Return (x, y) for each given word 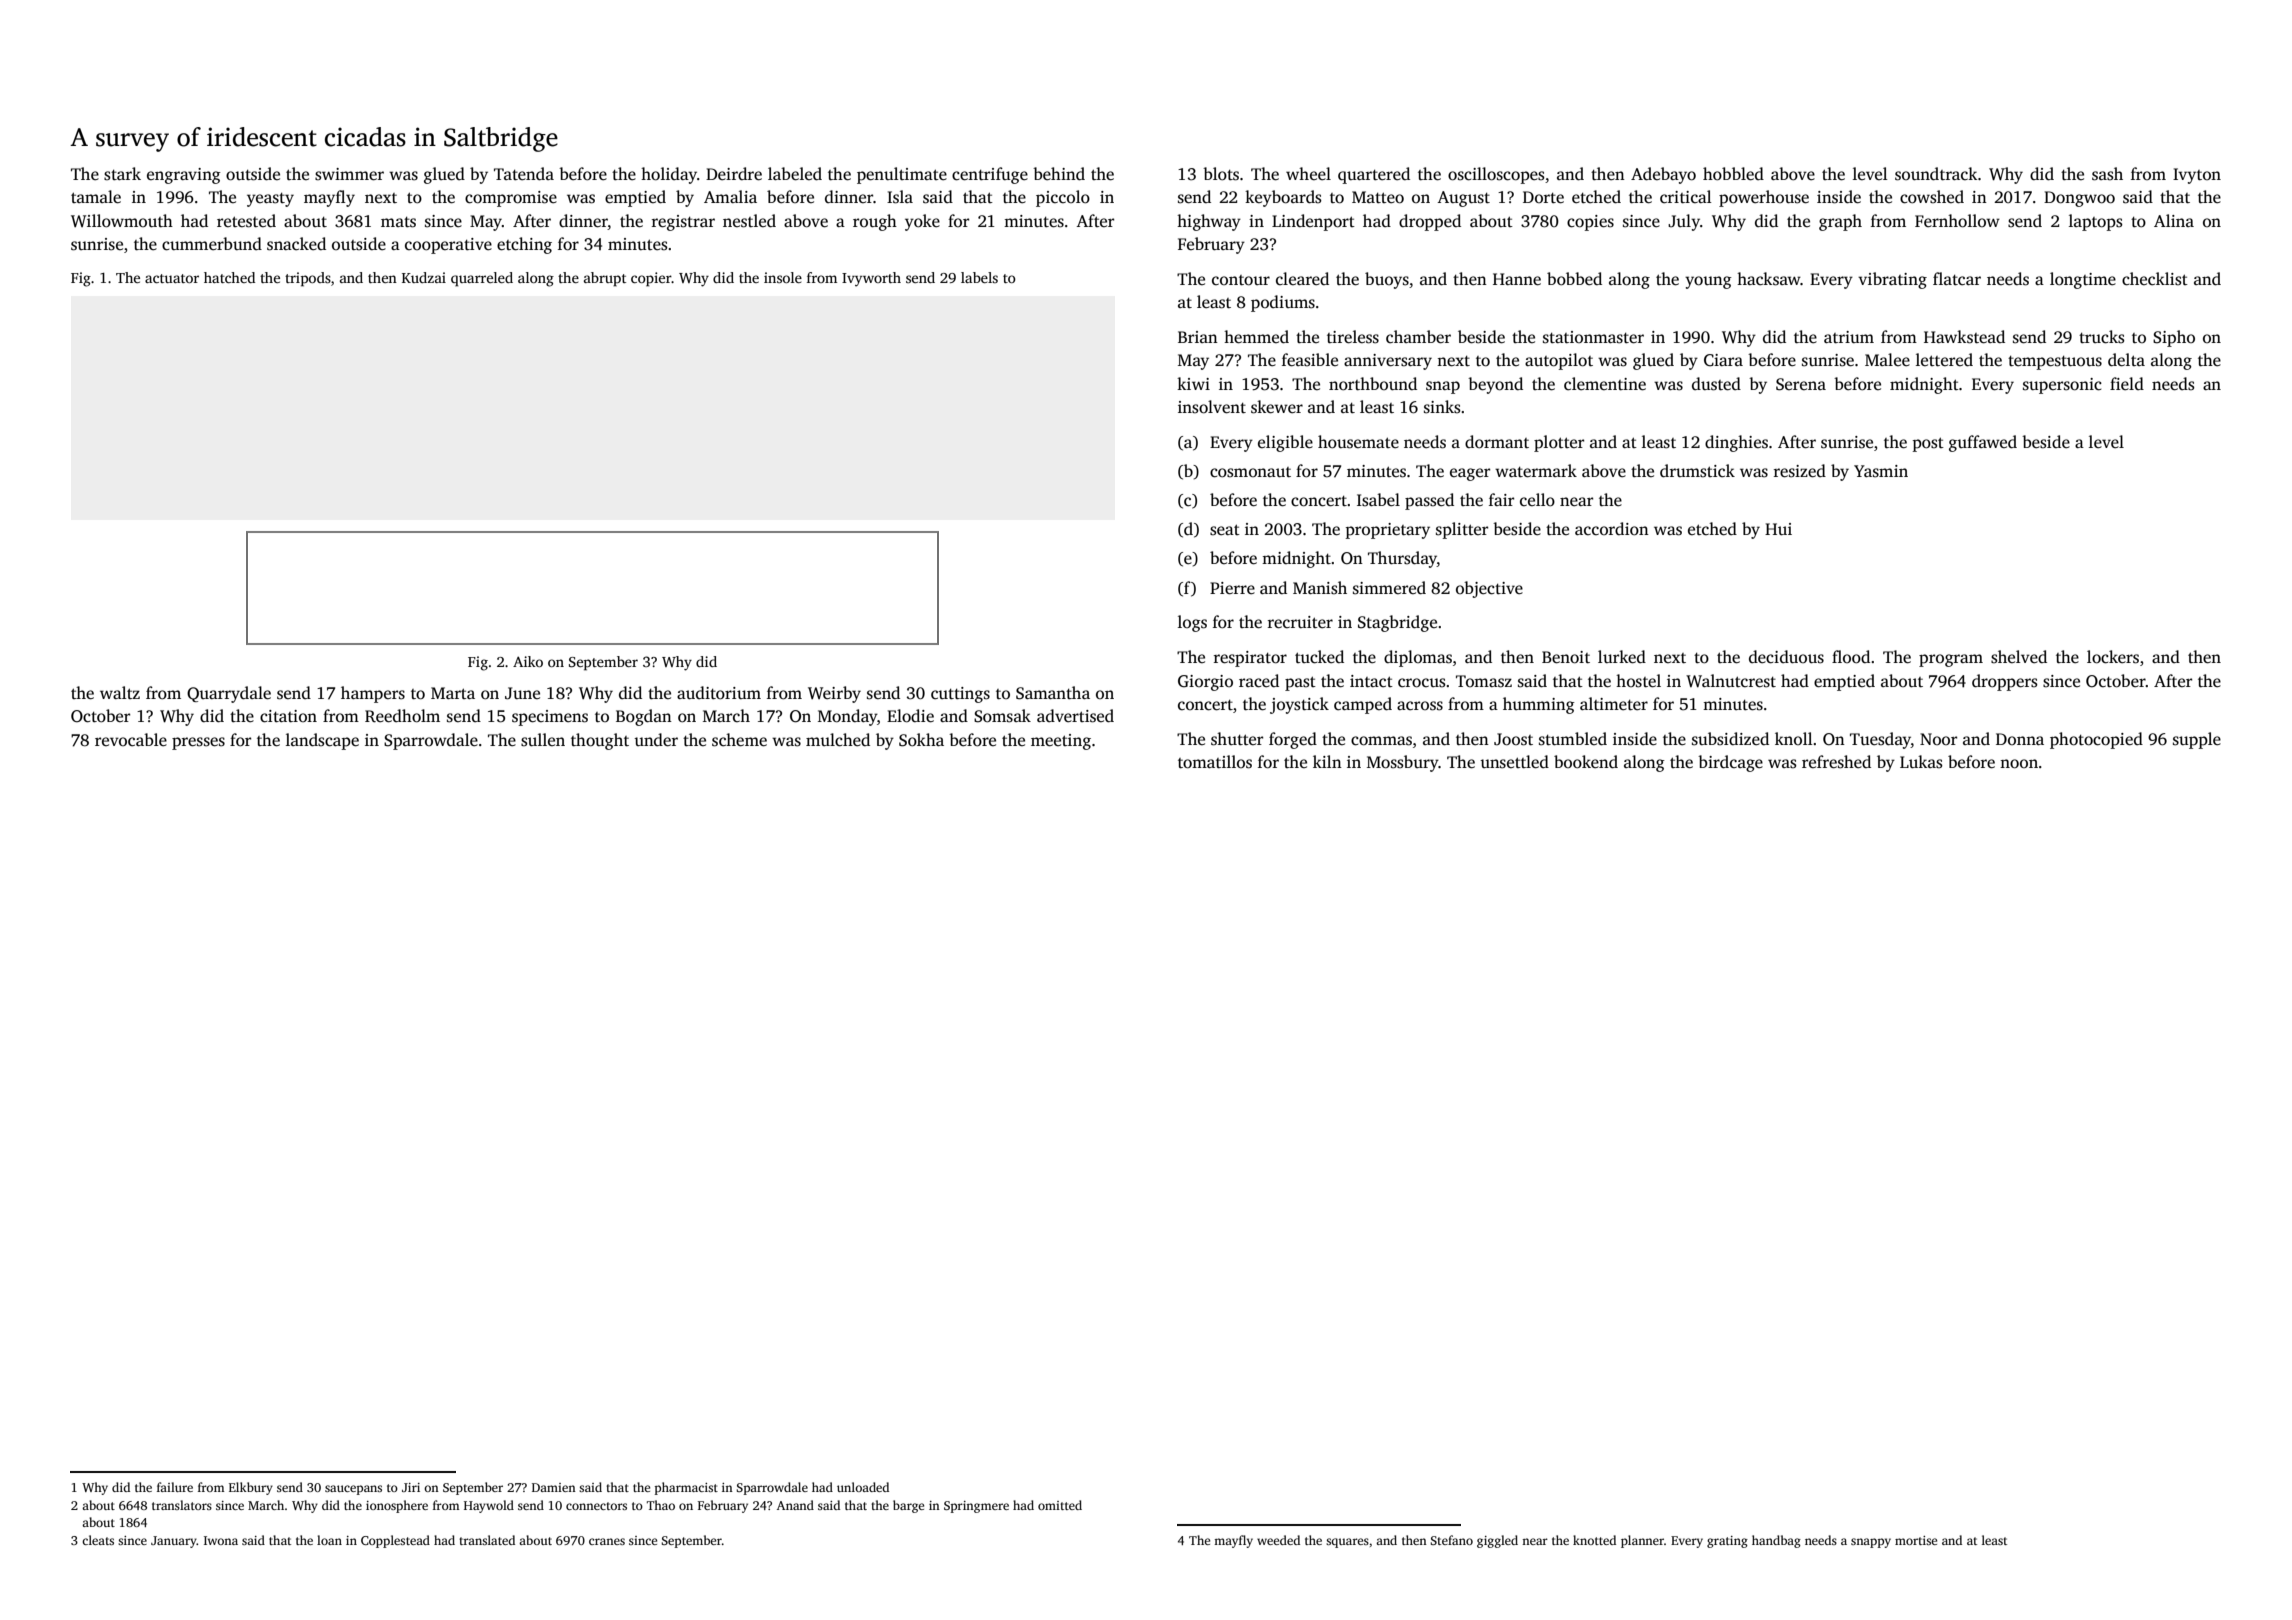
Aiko (528, 661)
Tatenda (524, 174)
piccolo (1063, 198)
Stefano (1451, 1540)
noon (2019, 764)
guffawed (1983, 443)
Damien (554, 1487)
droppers (2005, 682)
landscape (322, 741)
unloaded (863, 1487)
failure (175, 1487)
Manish (1320, 588)
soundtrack (1936, 174)
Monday (847, 717)
